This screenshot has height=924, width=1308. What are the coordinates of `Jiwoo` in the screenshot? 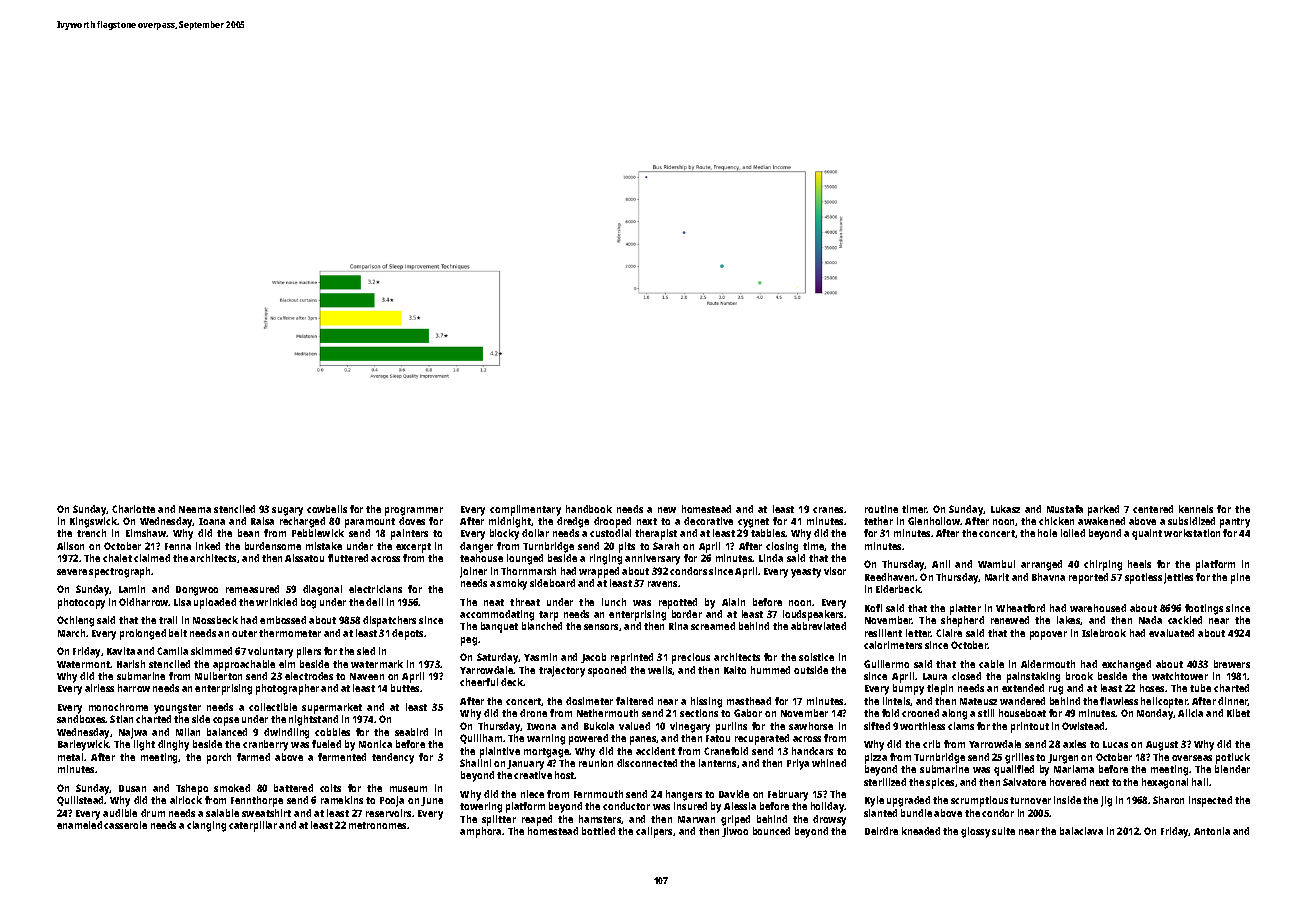 It's located at (735, 832).
